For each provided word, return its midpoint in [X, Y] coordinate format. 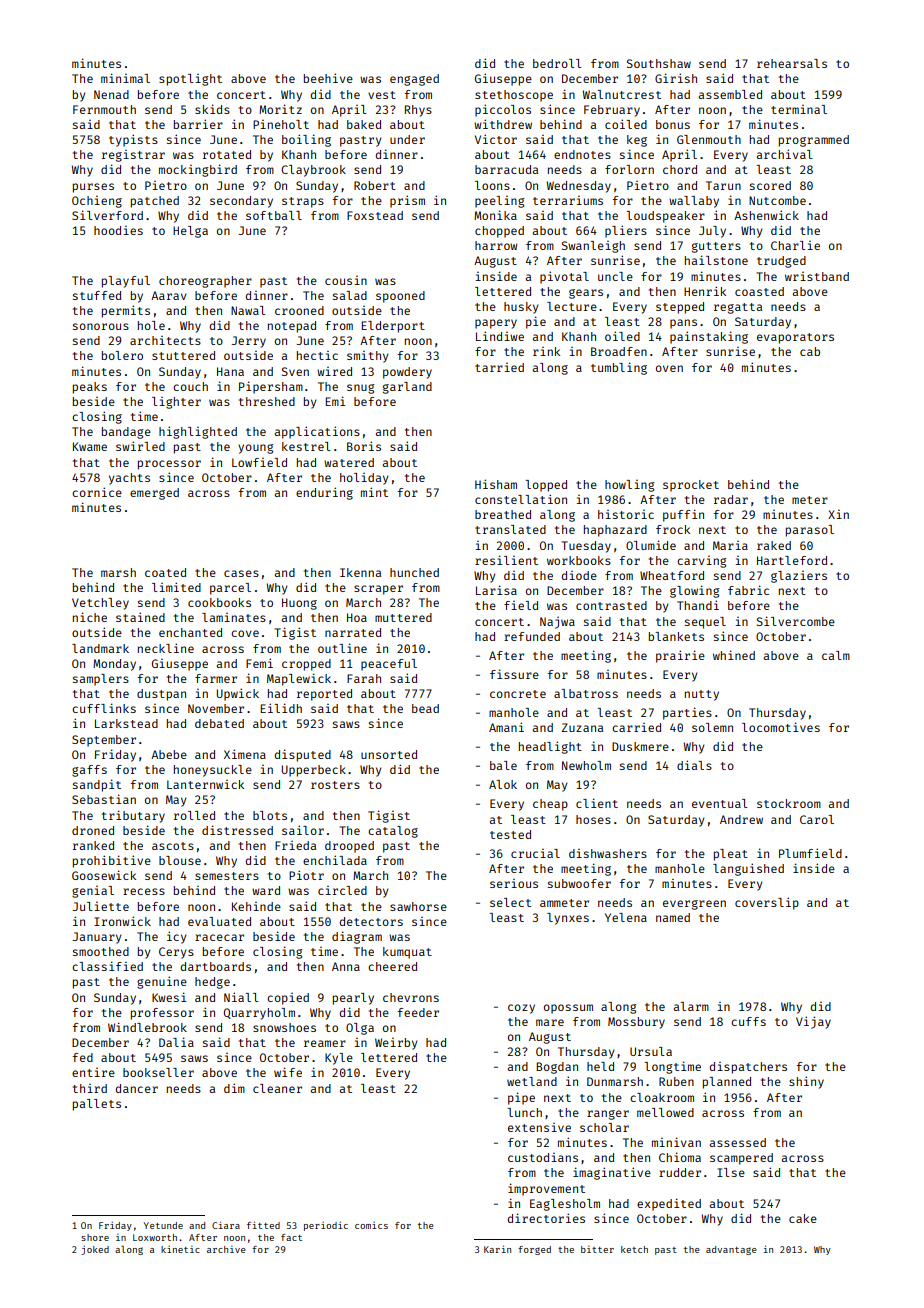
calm [836, 655]
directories [546, 1218]
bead [425, 708]
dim [234, 1088]
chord [680, 169]
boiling [306, 140]
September [104, 741]
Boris [364, 446]
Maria [730, 545]
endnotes [582, 154]
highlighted [198, 432]
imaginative [612, 1173]
